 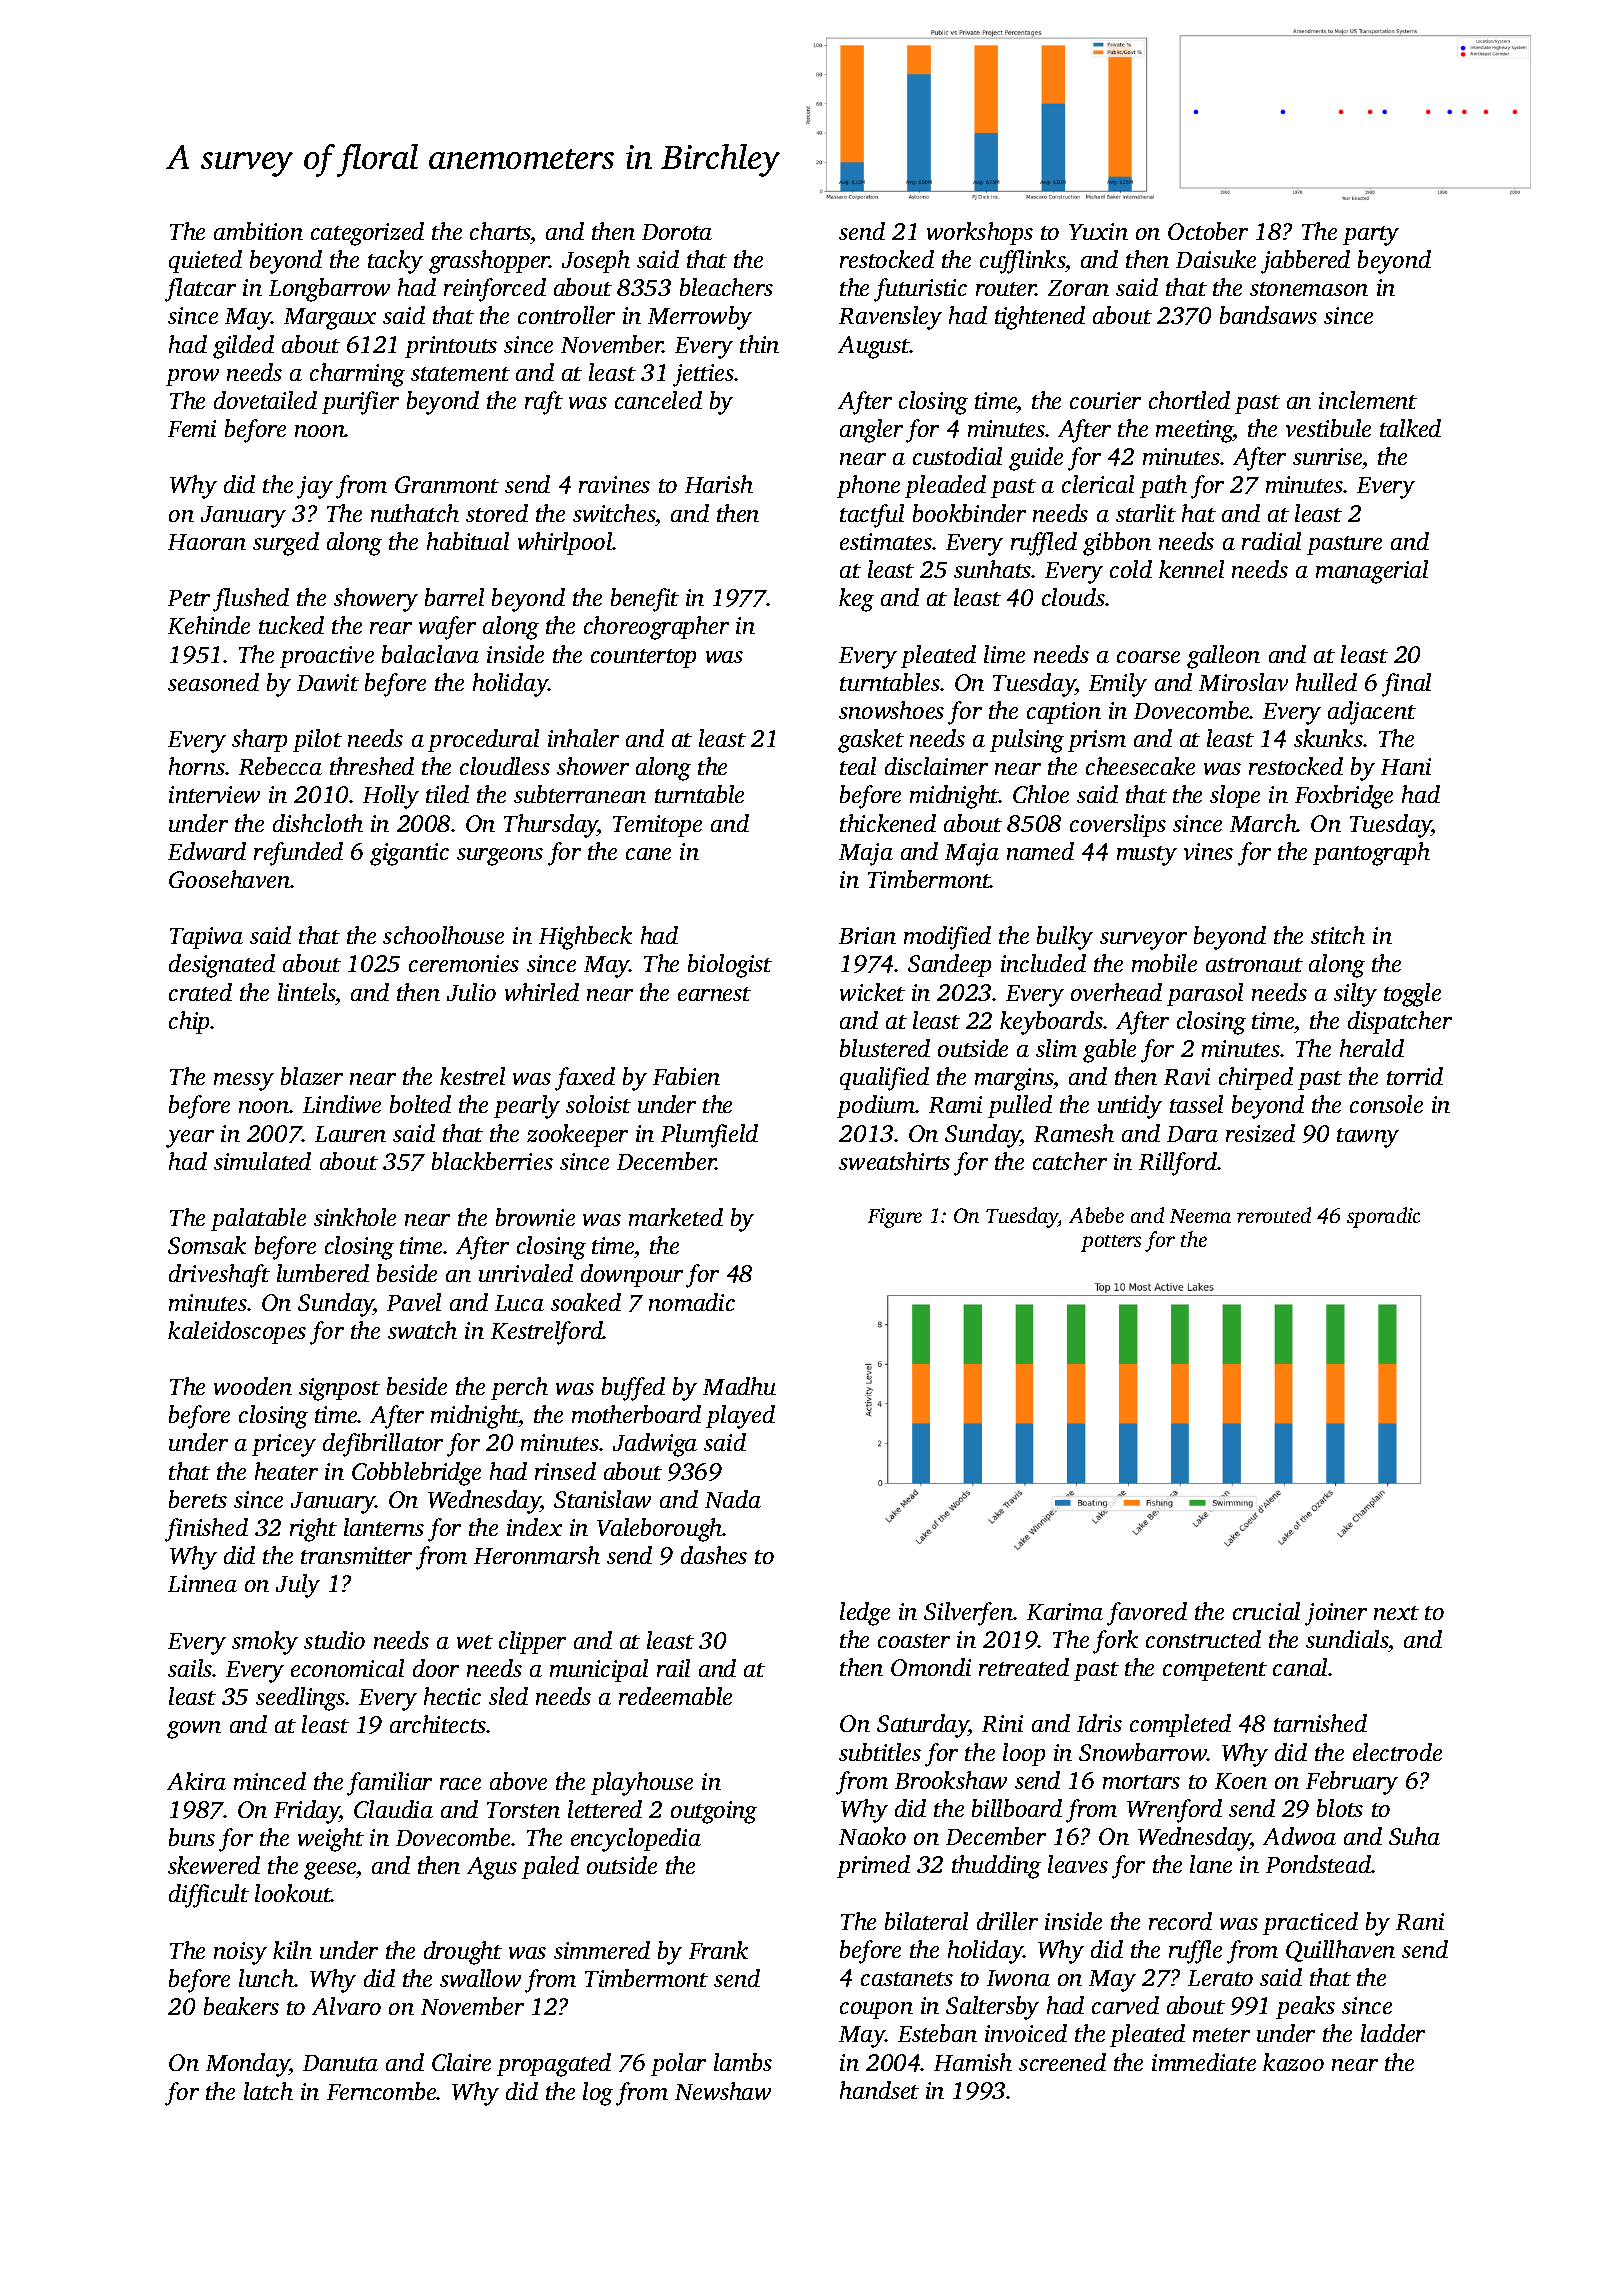 What do you see at coordinates (1393, 2033) in the page?
I see `ladder` at bounding box center [1393, 2033].
